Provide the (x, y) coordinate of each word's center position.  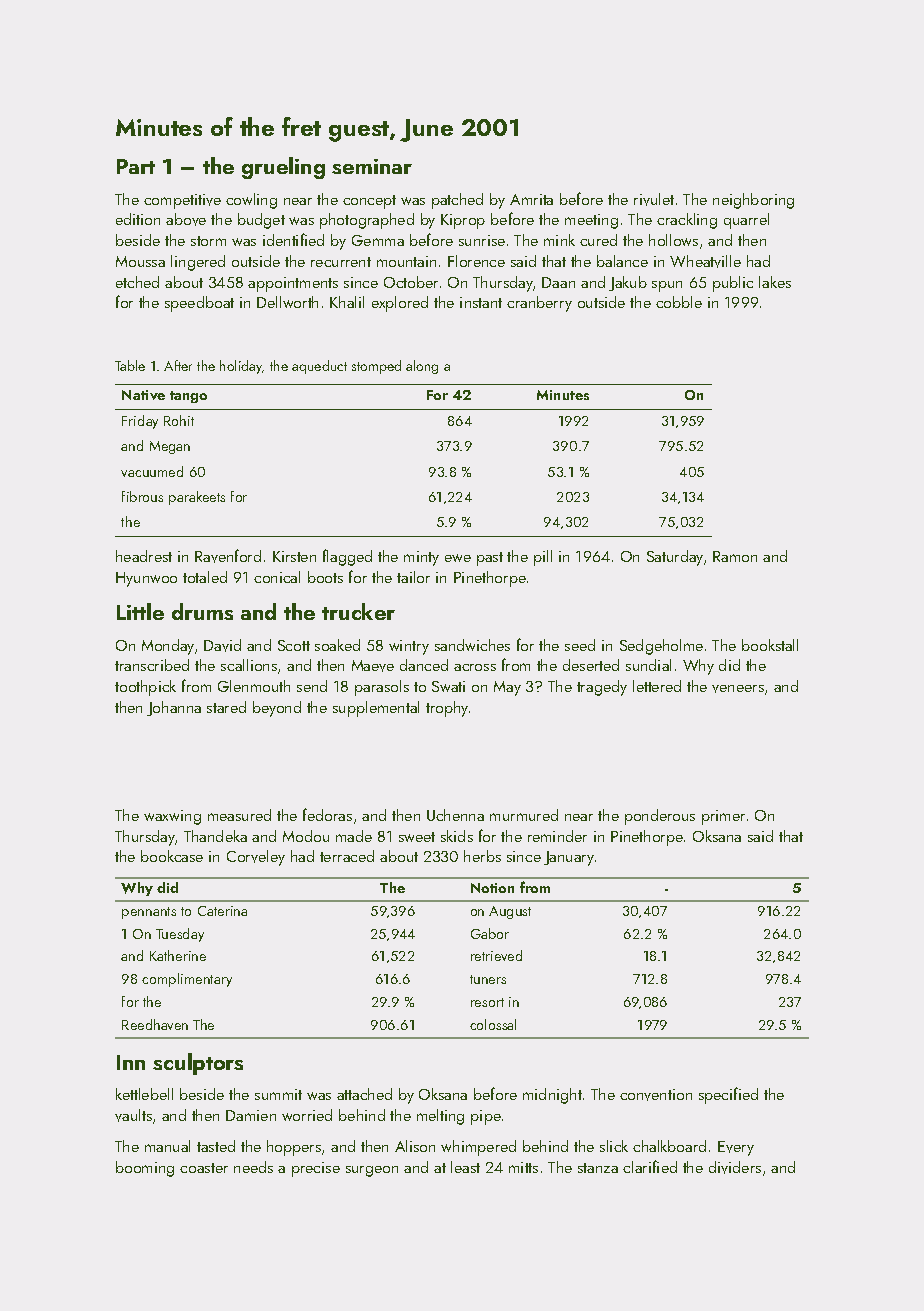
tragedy (602, 688)
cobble (679, 302)
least (465, 1167)
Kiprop (463, 221)
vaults (133, 1115)
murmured (524, 815)
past (490, 559)
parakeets (197, 498)
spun (667, 286)
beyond (277, 709)
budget (261, 221)
